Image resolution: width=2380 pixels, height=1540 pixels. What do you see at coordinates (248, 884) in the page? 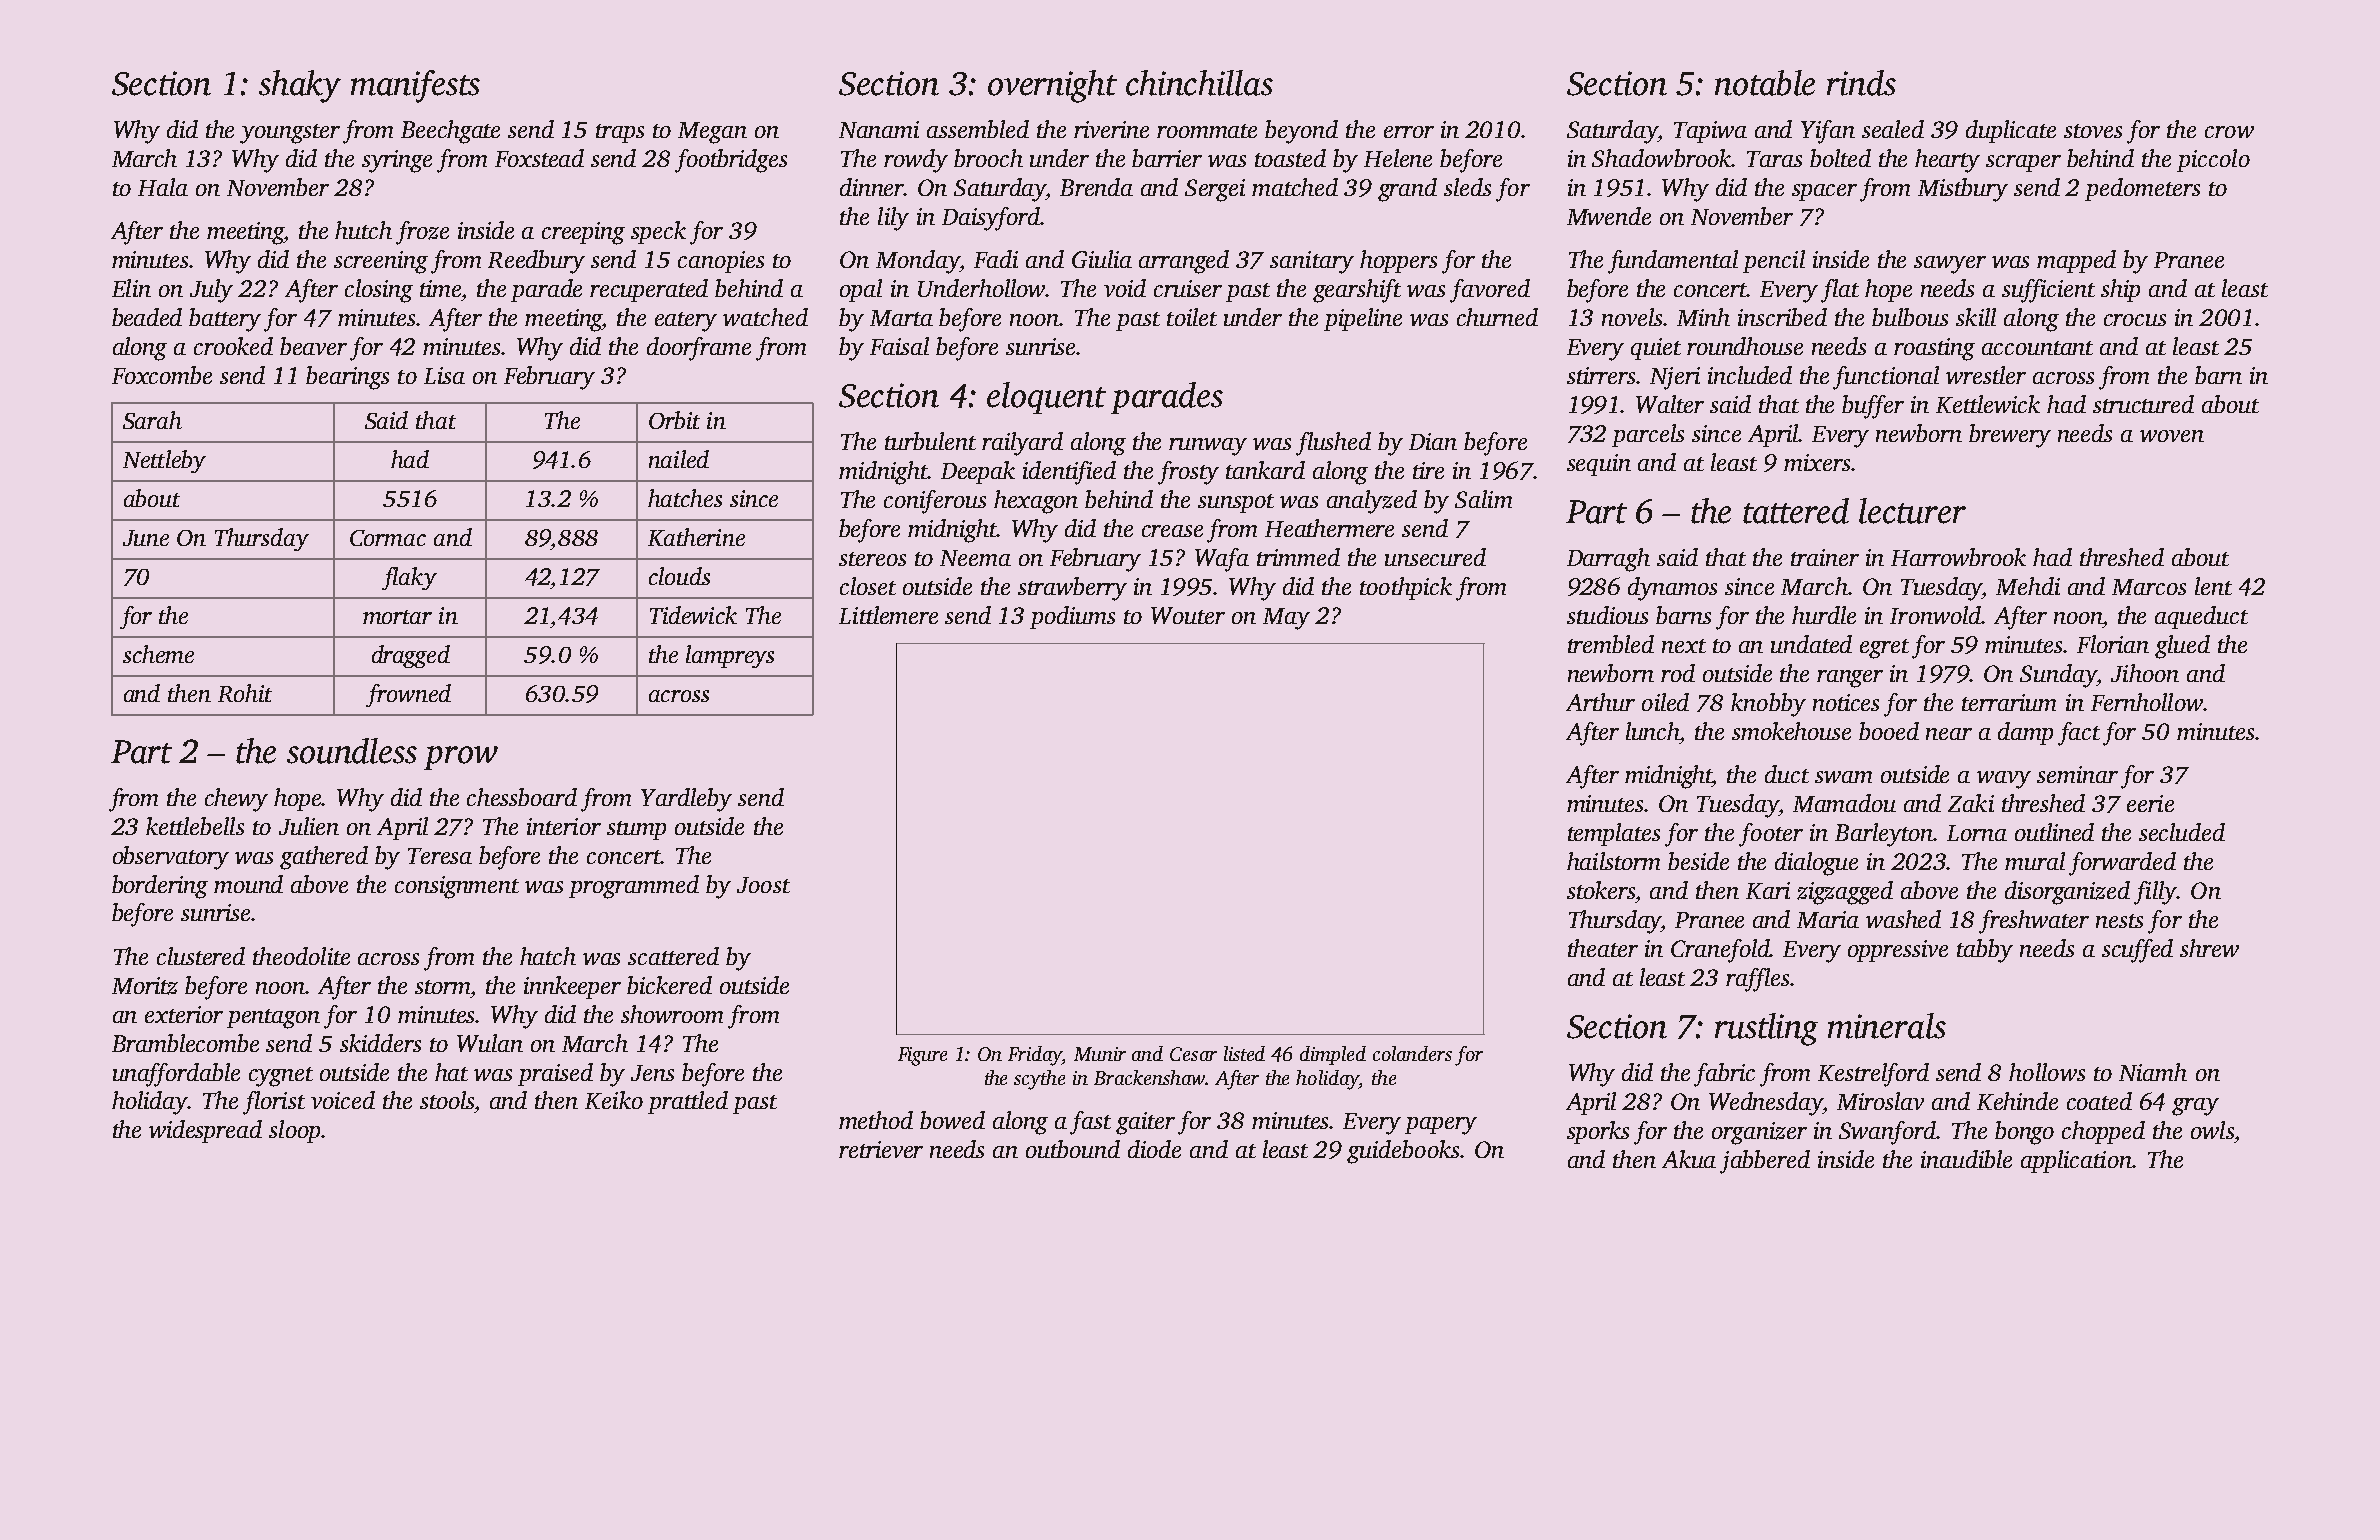
I see `mound` at bounding box center [248, 884].
